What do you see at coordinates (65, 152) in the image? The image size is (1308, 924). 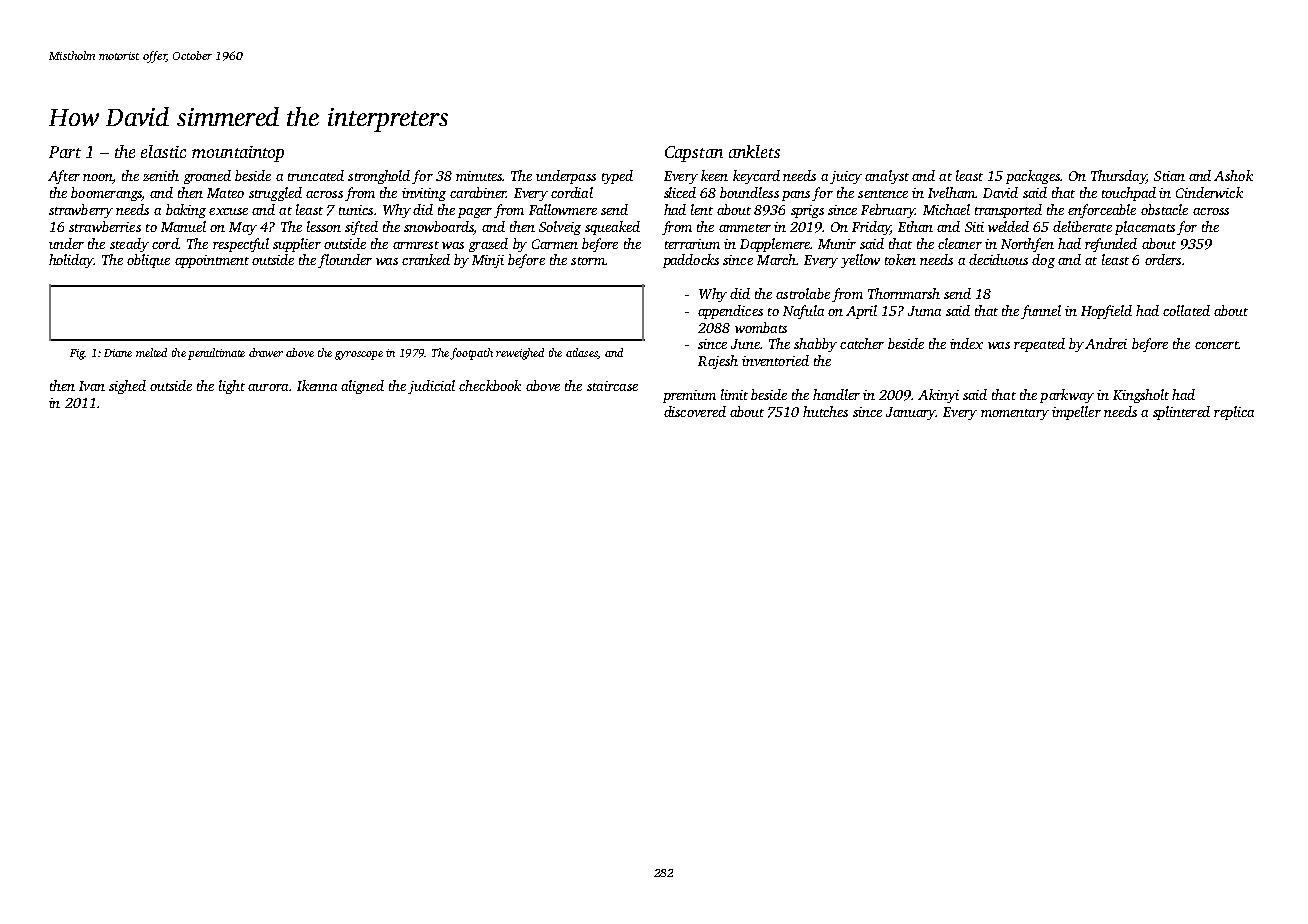 I see `Part` at bounding box center [65, 152].
